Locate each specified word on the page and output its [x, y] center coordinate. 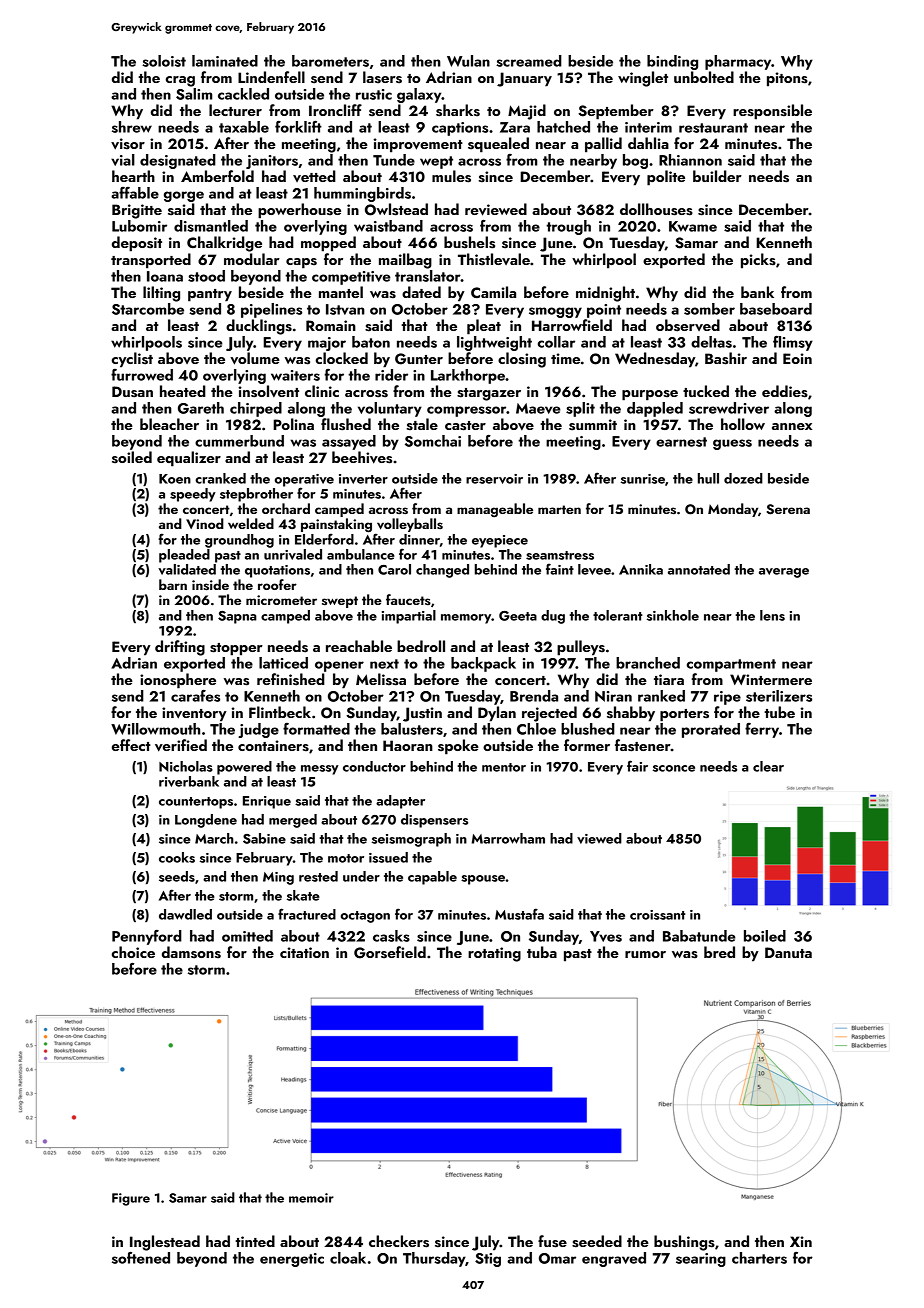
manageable [495, 510]
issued [388, 857]
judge [258, 730]
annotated [699, 569]
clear [768, 766]
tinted [255, 1241]
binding [672, 62]
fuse [552, 1241]
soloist [164, 61]
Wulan [468, 61]
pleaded [184, 556]
